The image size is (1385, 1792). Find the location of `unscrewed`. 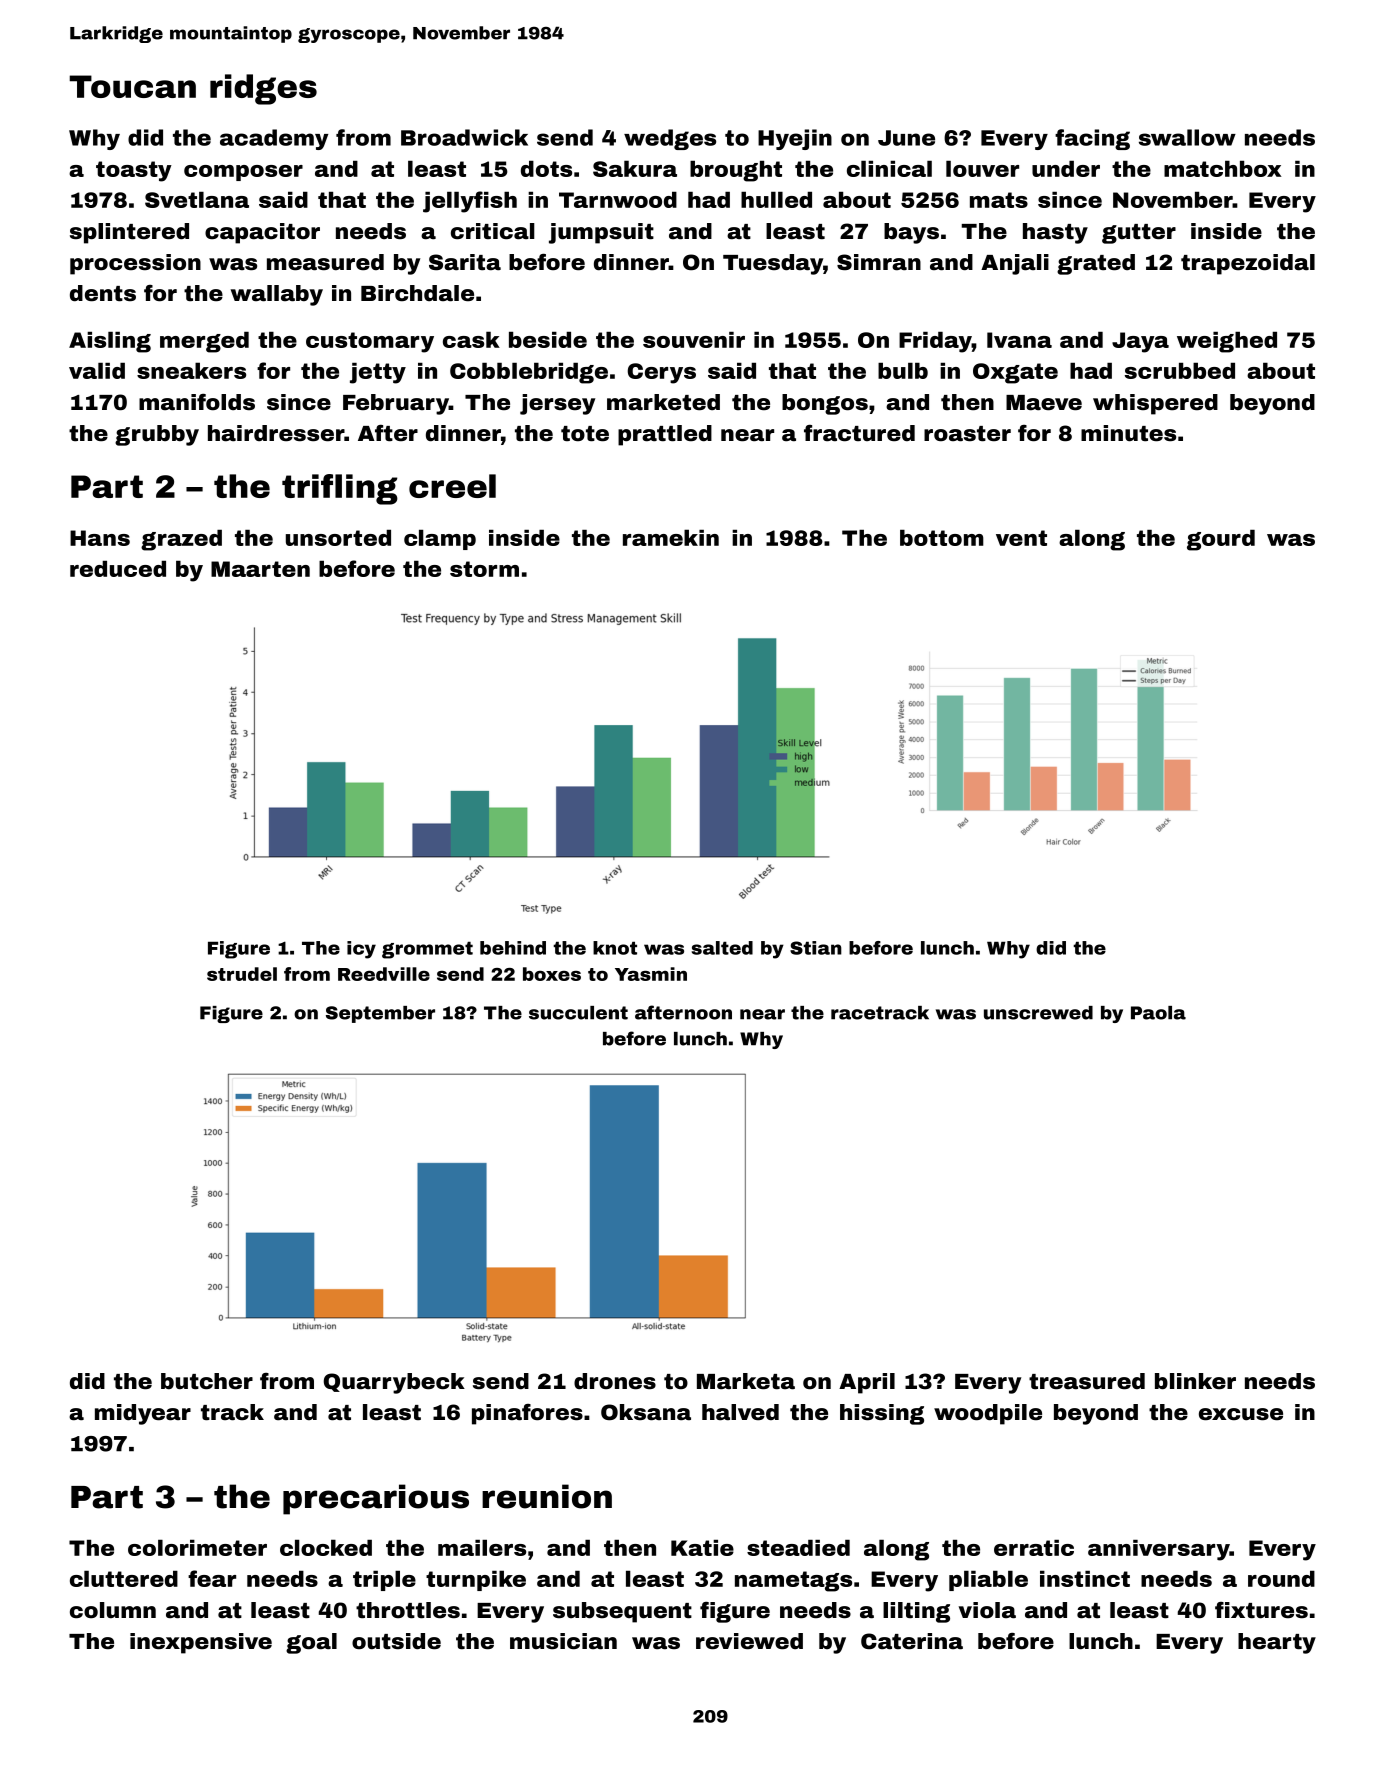

unscrewed is located at coordinates (1038, 1013).
